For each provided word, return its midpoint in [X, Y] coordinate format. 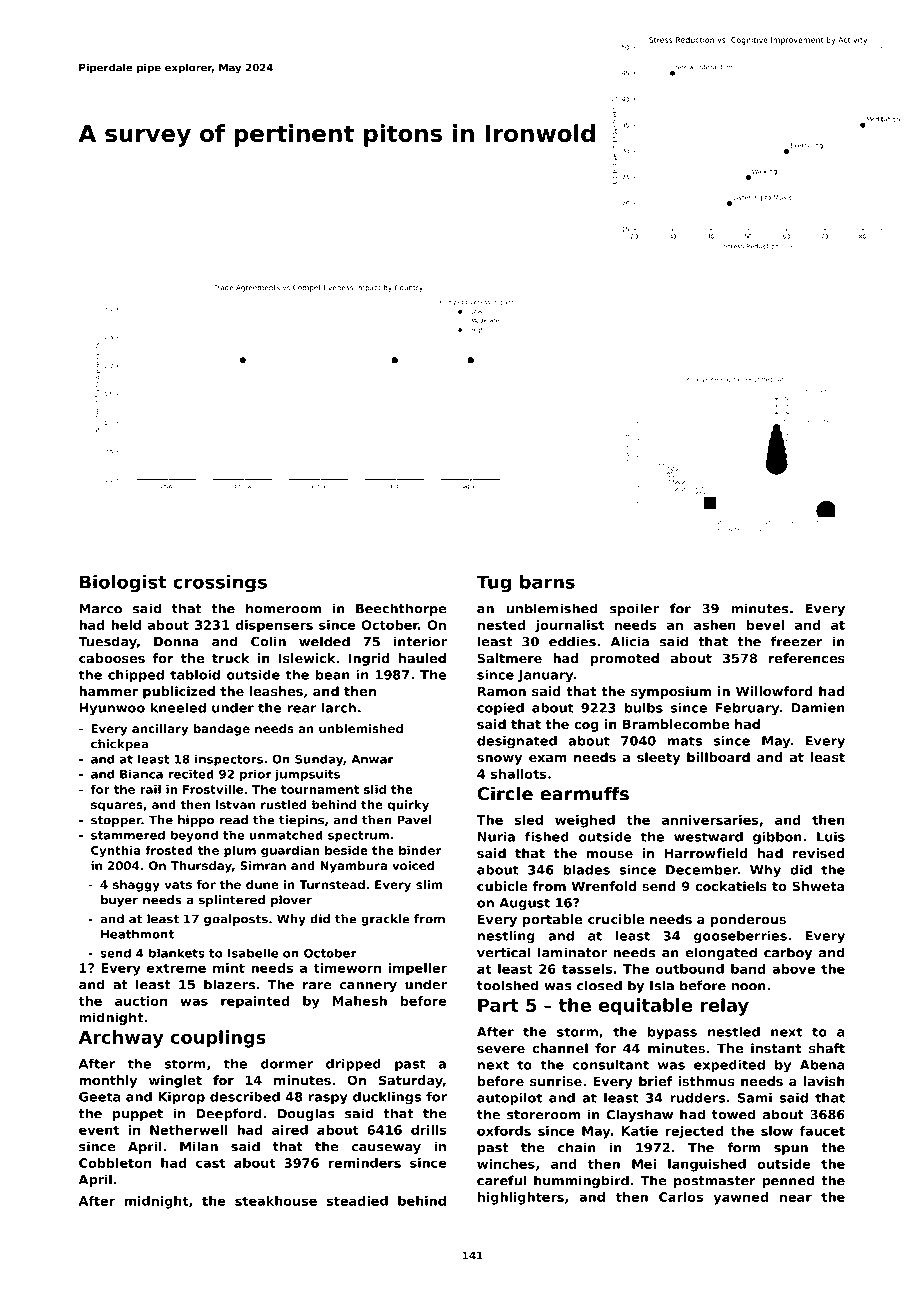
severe [501, 1049]
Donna [176, 642]
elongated [721, 953]
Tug [494, 584]
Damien [818, 708]
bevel [765, 625]
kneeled [178, 707]
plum [240, 851]
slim [429, 884]
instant [776, 1048]
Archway [121, 1039]
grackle [385, 920]
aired [290, 1130]
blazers [229, 984]
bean [333, 674]
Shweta [818, 886]
